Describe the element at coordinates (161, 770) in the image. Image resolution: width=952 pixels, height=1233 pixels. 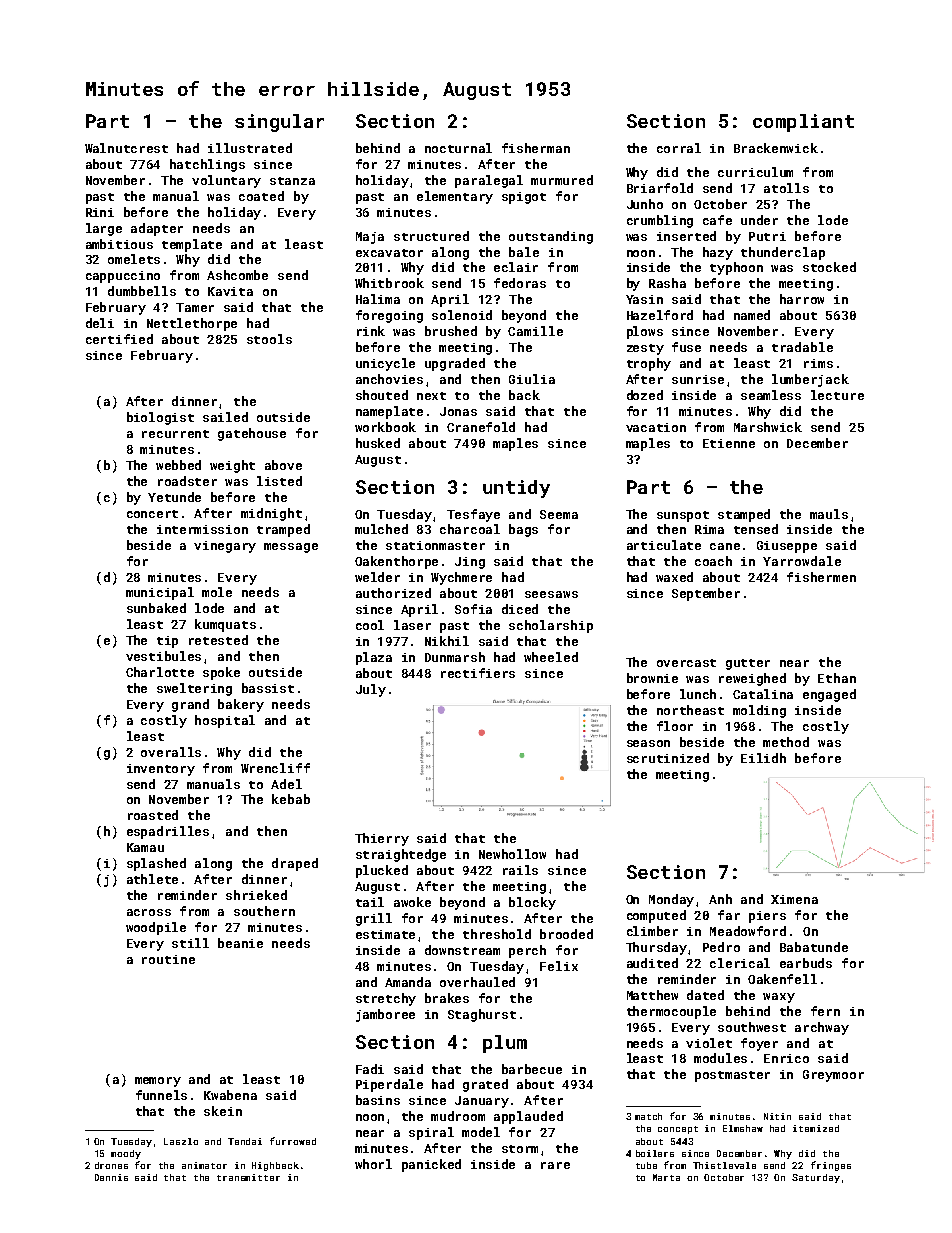
I see `inventory` at that location.
